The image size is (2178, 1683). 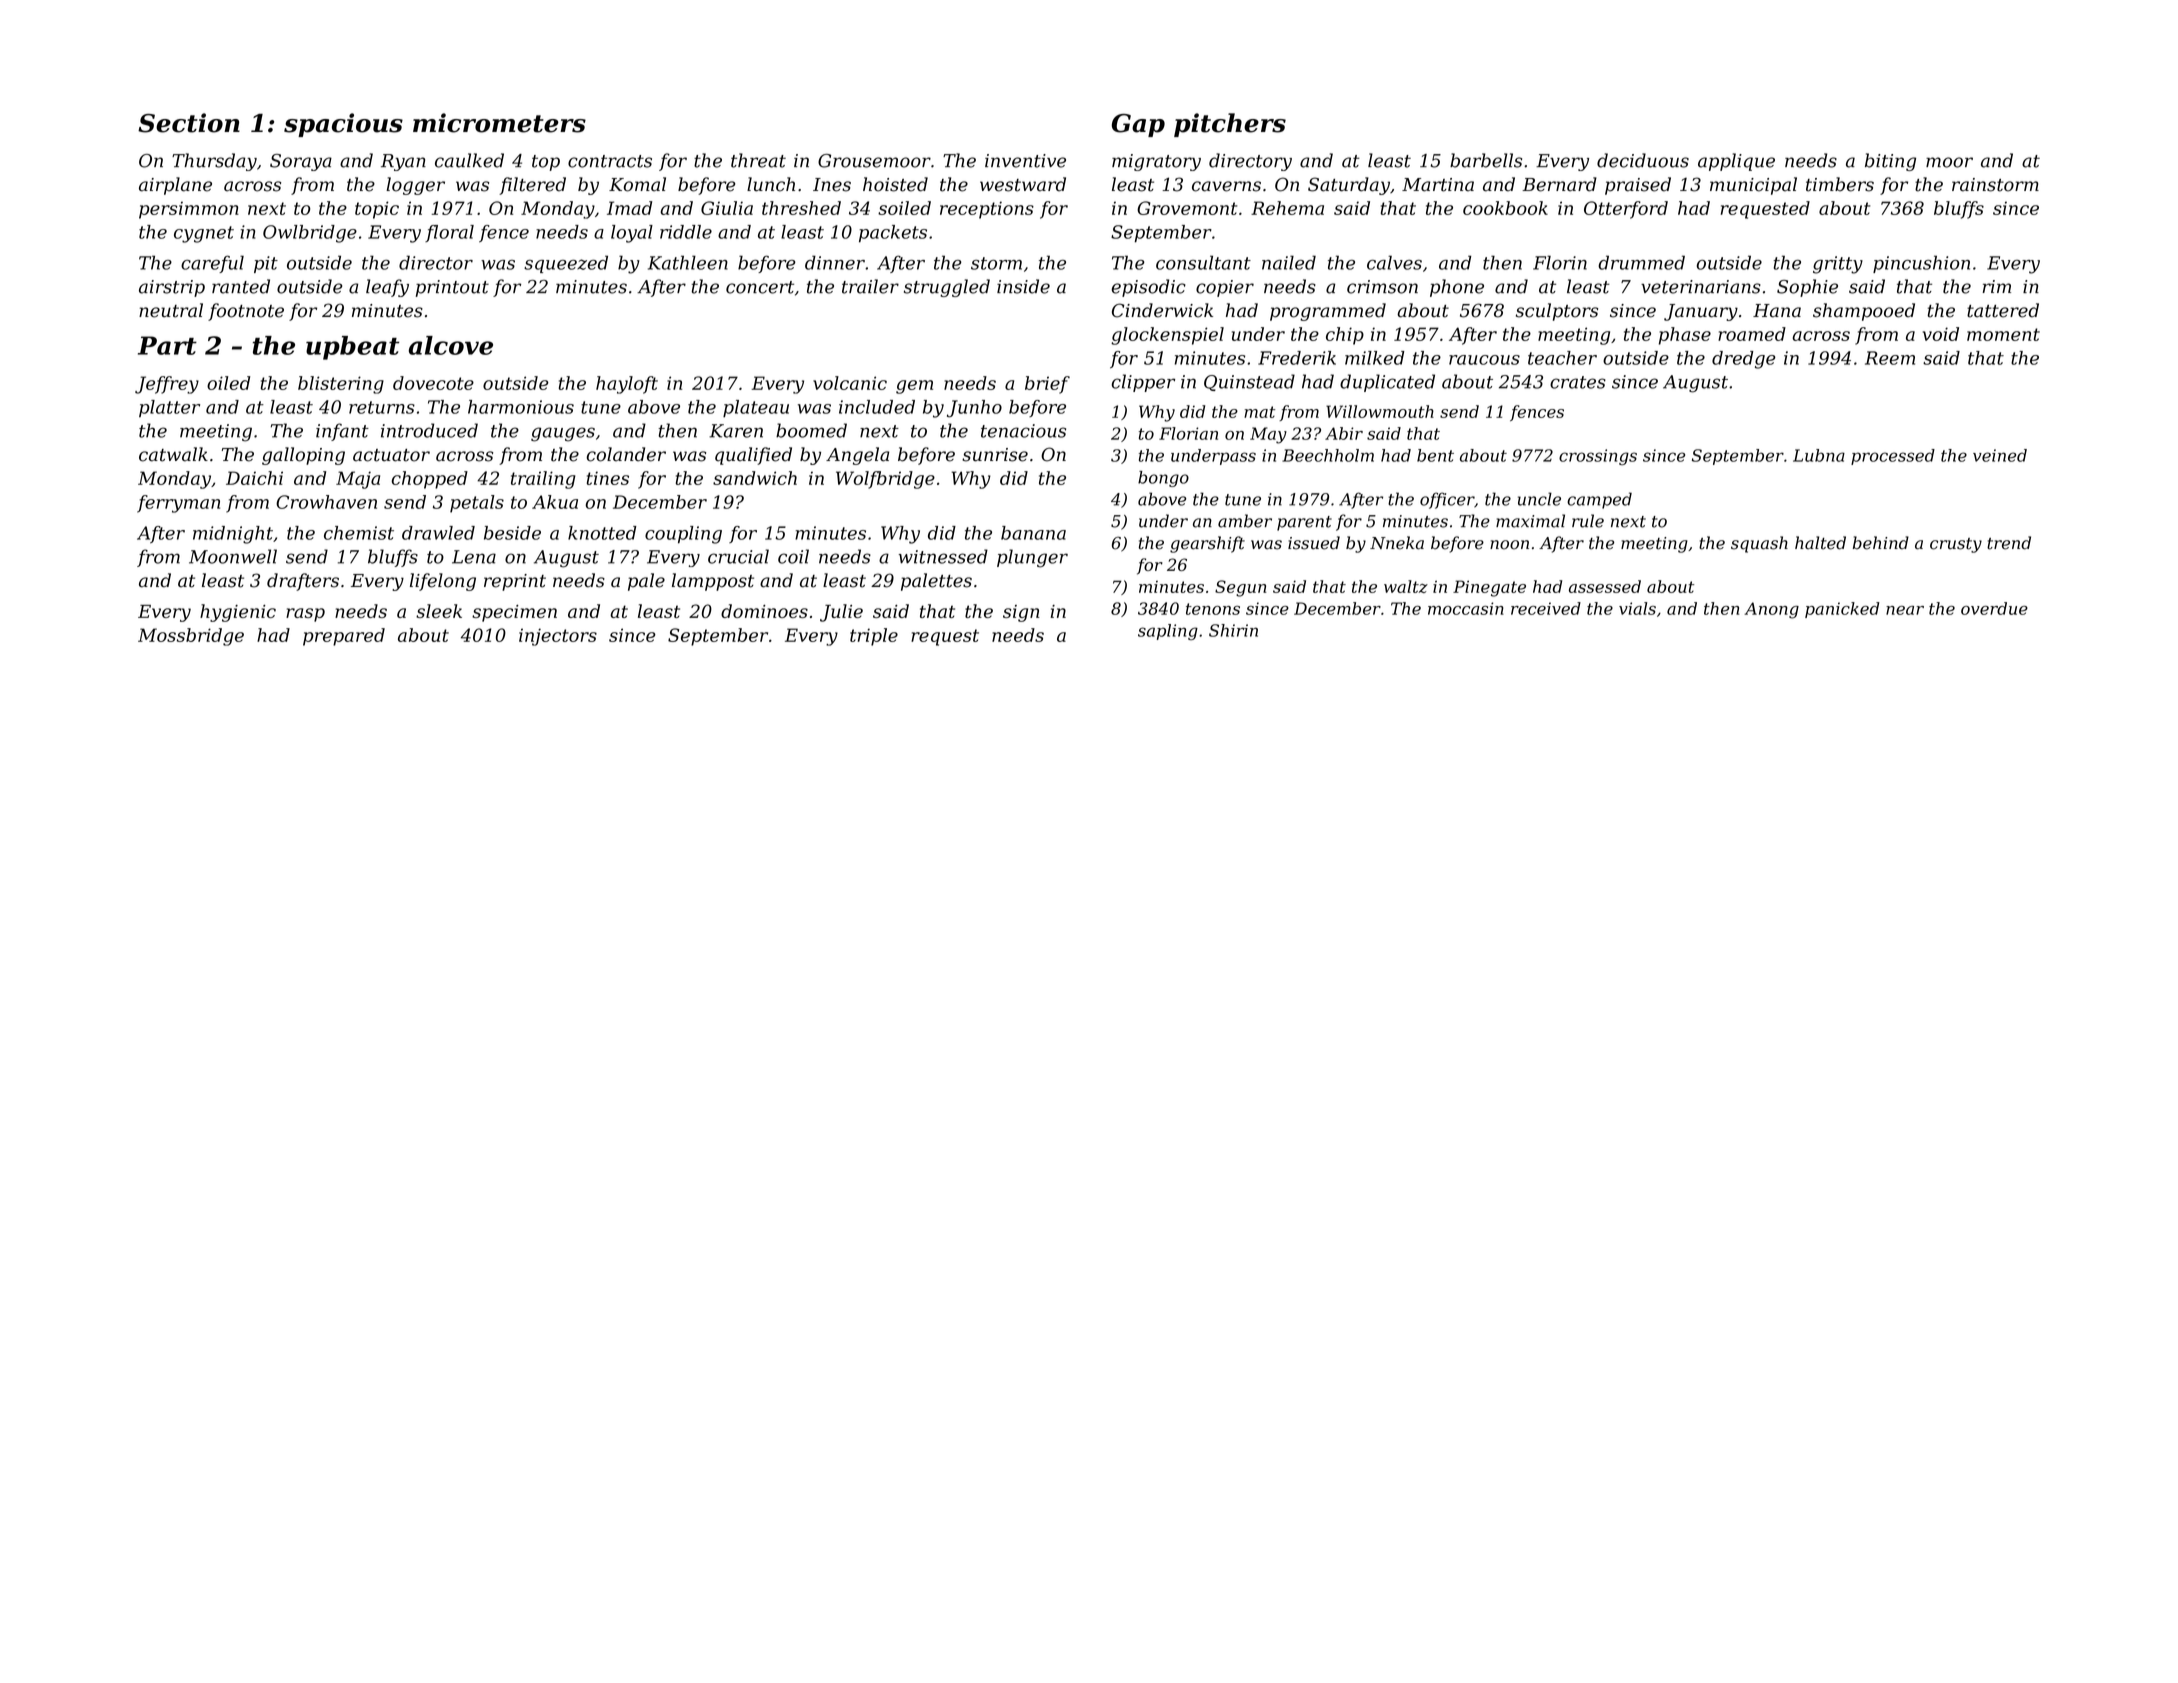 I want to click on ferryman, so click(x=178, y=504).
